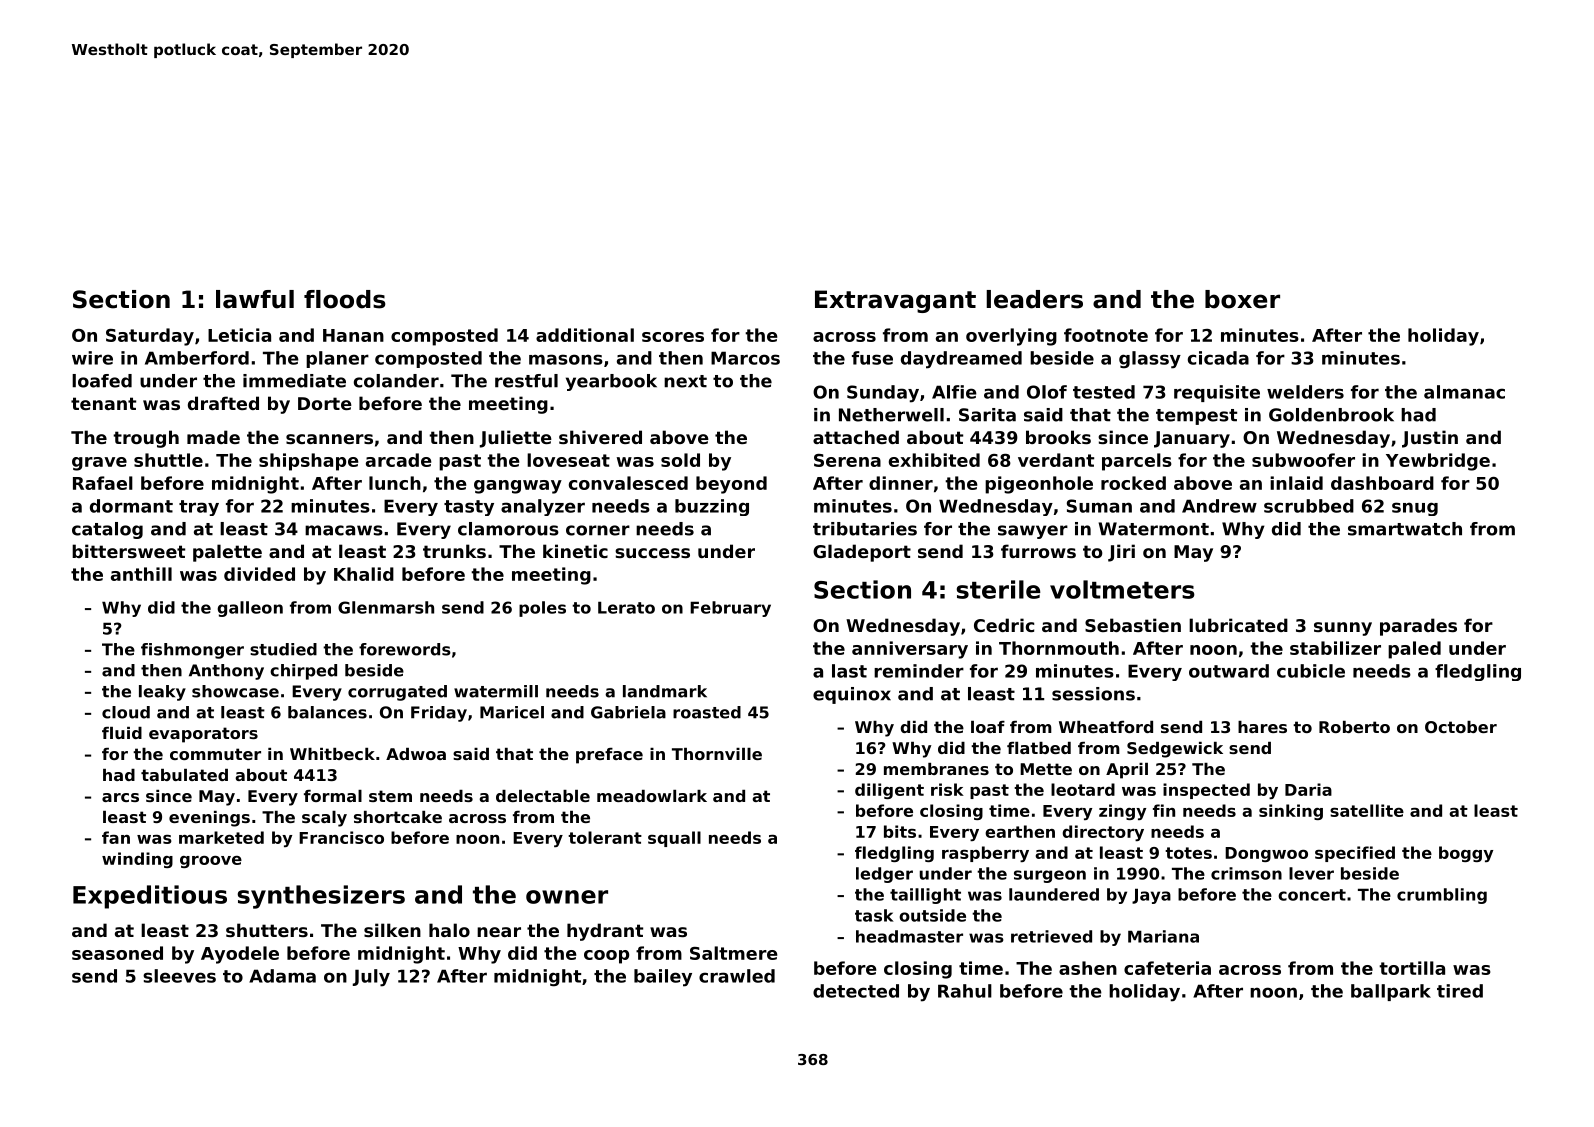 This document has width=1594, height=1127. Describe the element at coordinates (1151, 896) in the document. I see `Jaya` at that location.
